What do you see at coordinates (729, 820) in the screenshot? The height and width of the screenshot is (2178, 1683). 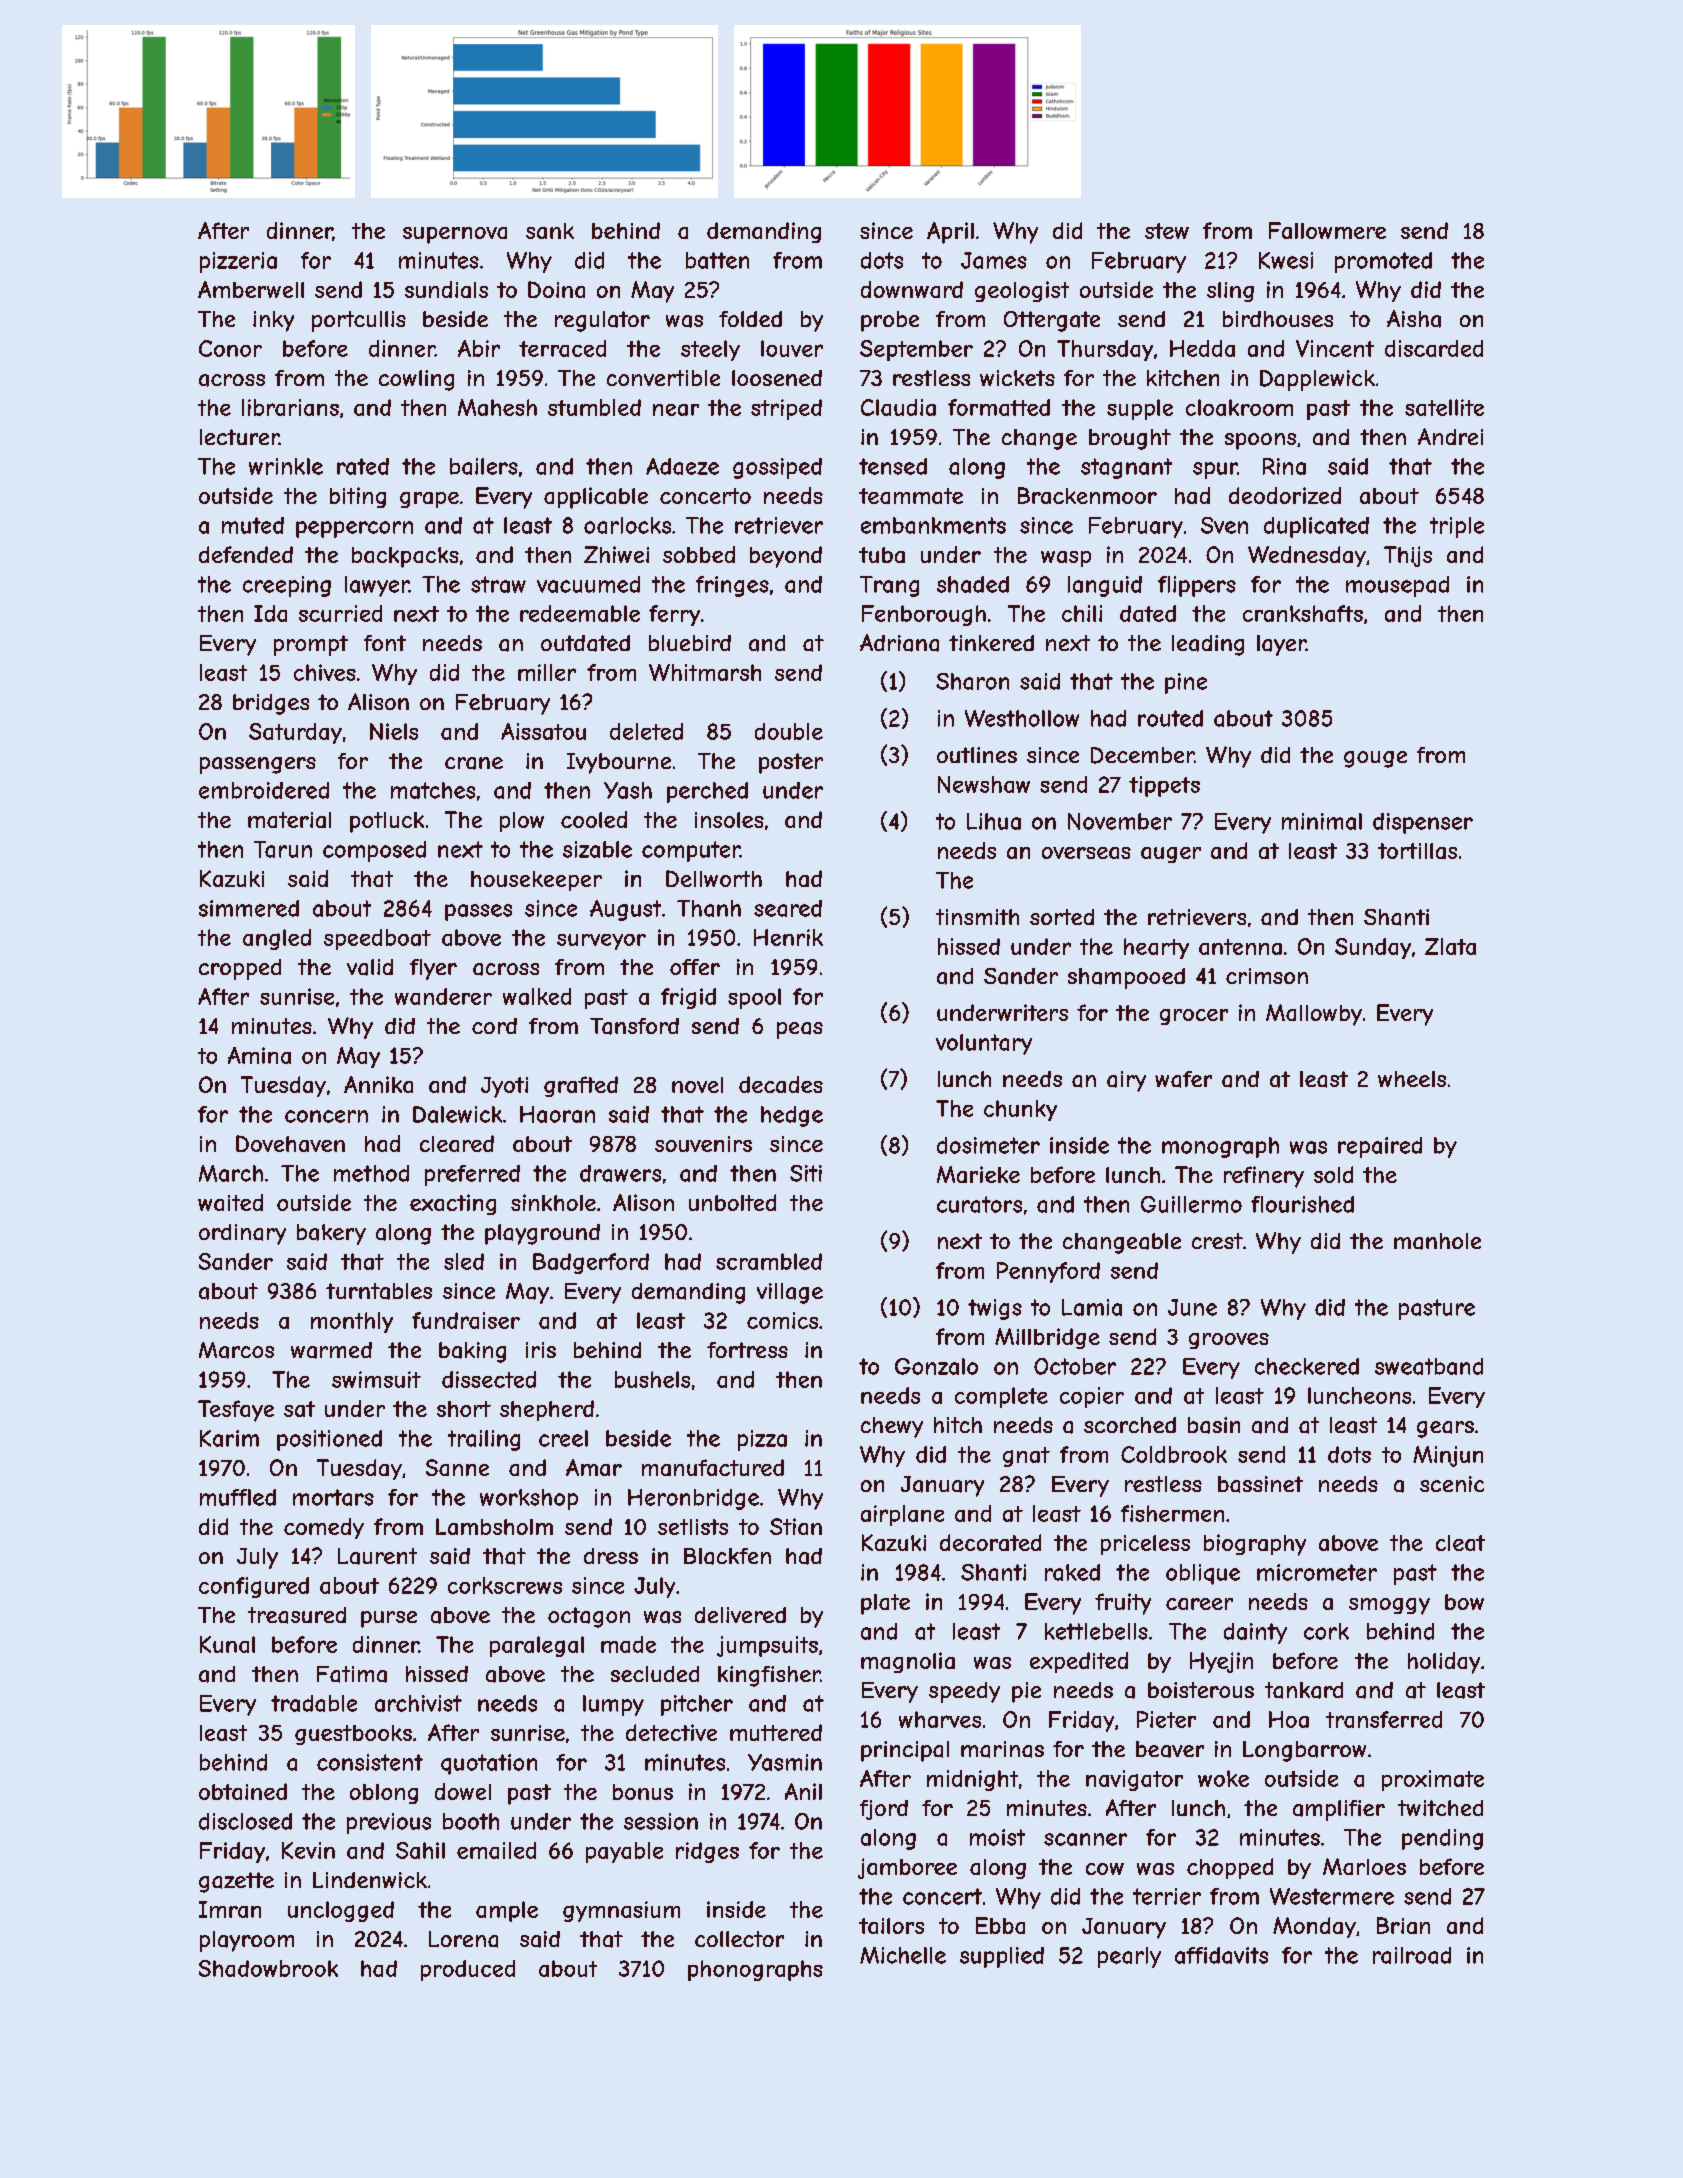 I see `insoles` at bounding box center [729, 820].
